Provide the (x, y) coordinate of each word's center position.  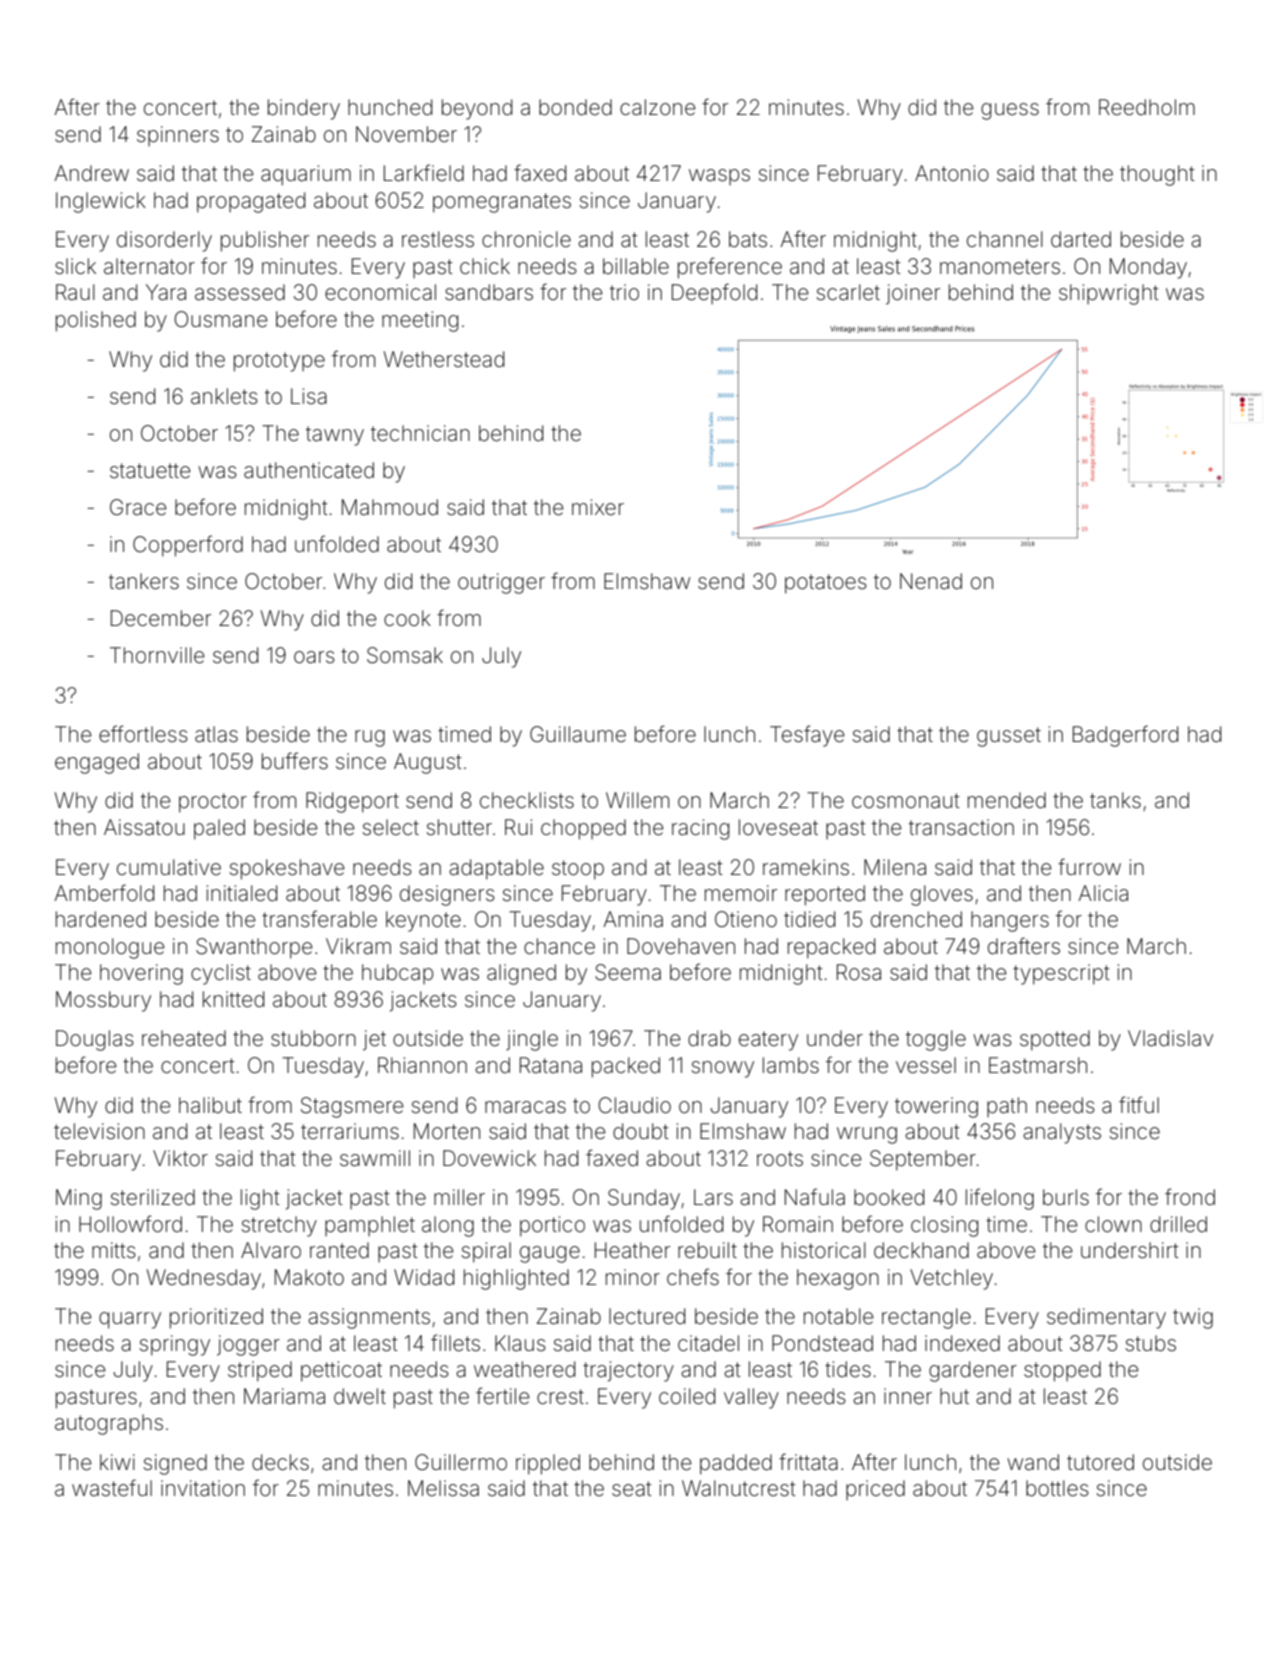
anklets (224, 396)
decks (280, 1462)
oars (314, 657)
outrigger (501, 583)
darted (1081, 239)
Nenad (931, 581)
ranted (339, 1250)
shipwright (1109, 294)
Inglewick (101, 202)
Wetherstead (444, 359)
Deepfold (714, 293)
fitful (1139, 1104)
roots (780, 1158)
